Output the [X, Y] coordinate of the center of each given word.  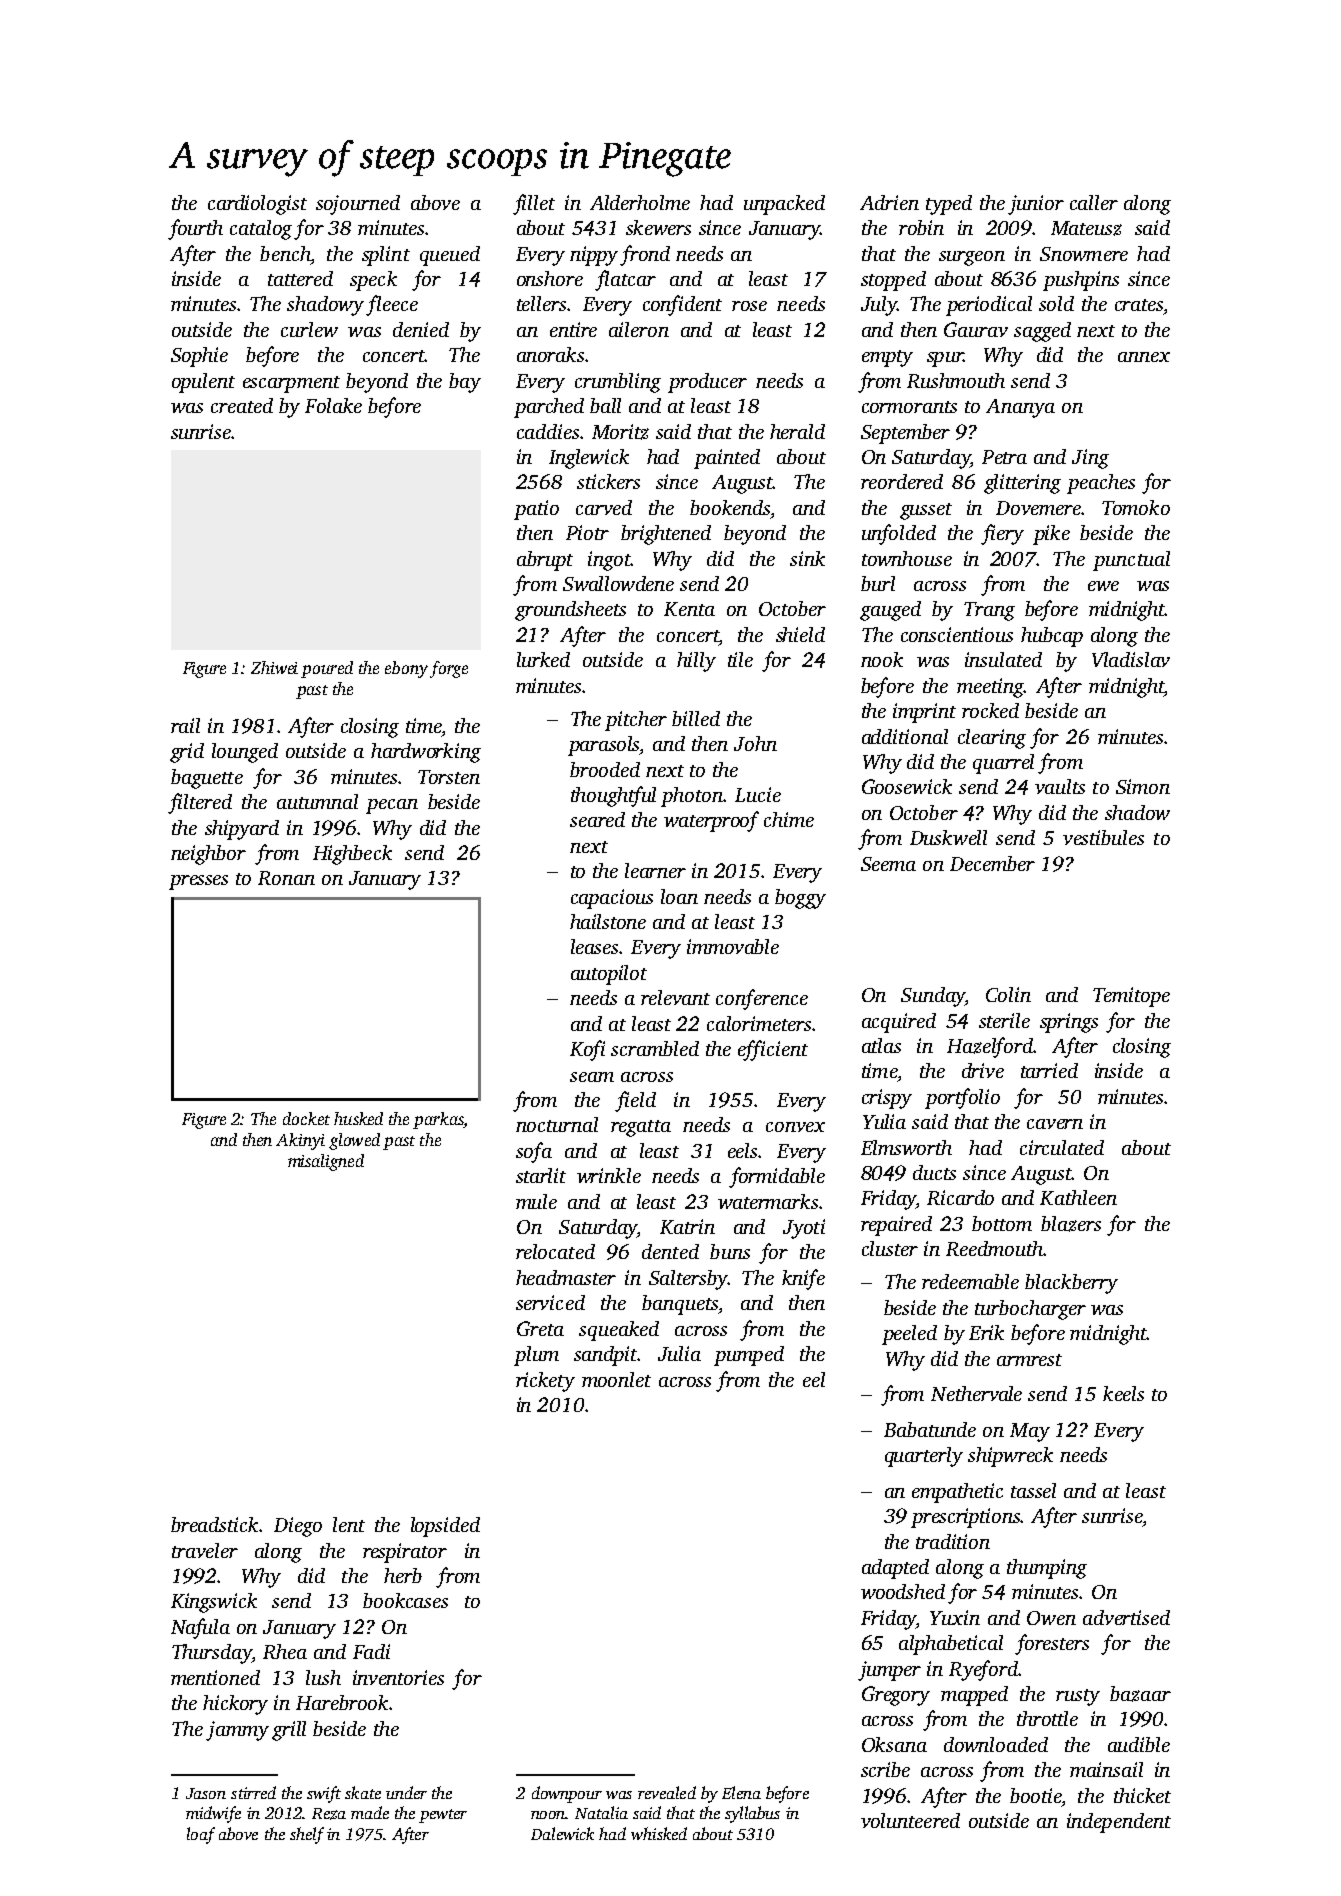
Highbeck [352, 855]
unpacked [784, 205]
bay [465, 383]
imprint [924, 713]
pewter [443, 1816]
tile [740, 659]
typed [949, 205]
